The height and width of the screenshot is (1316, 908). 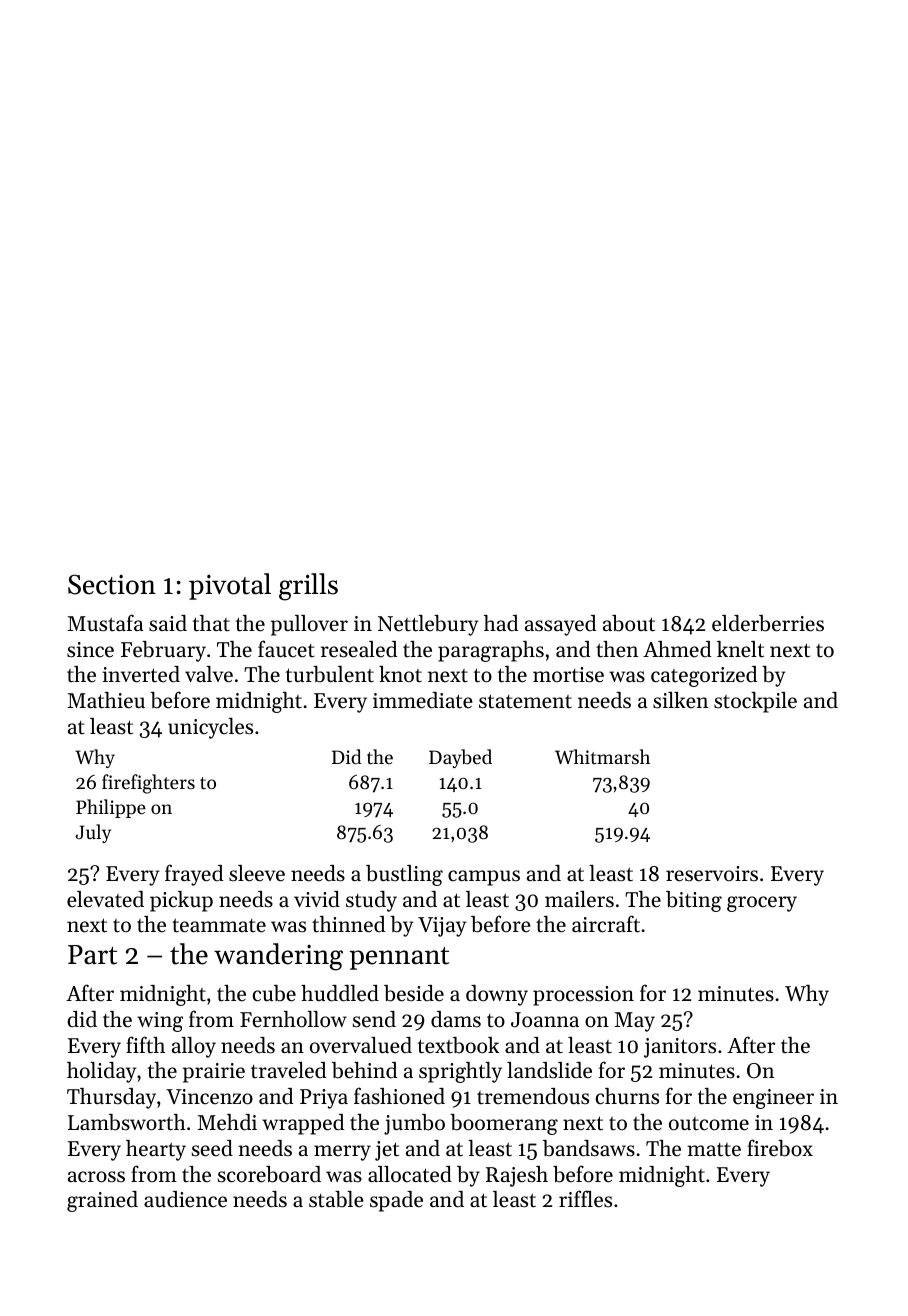 What do you see at coordinates (677, 649) in the screenshot?
I see `Ahmed` at bounding box center [677, 649].
